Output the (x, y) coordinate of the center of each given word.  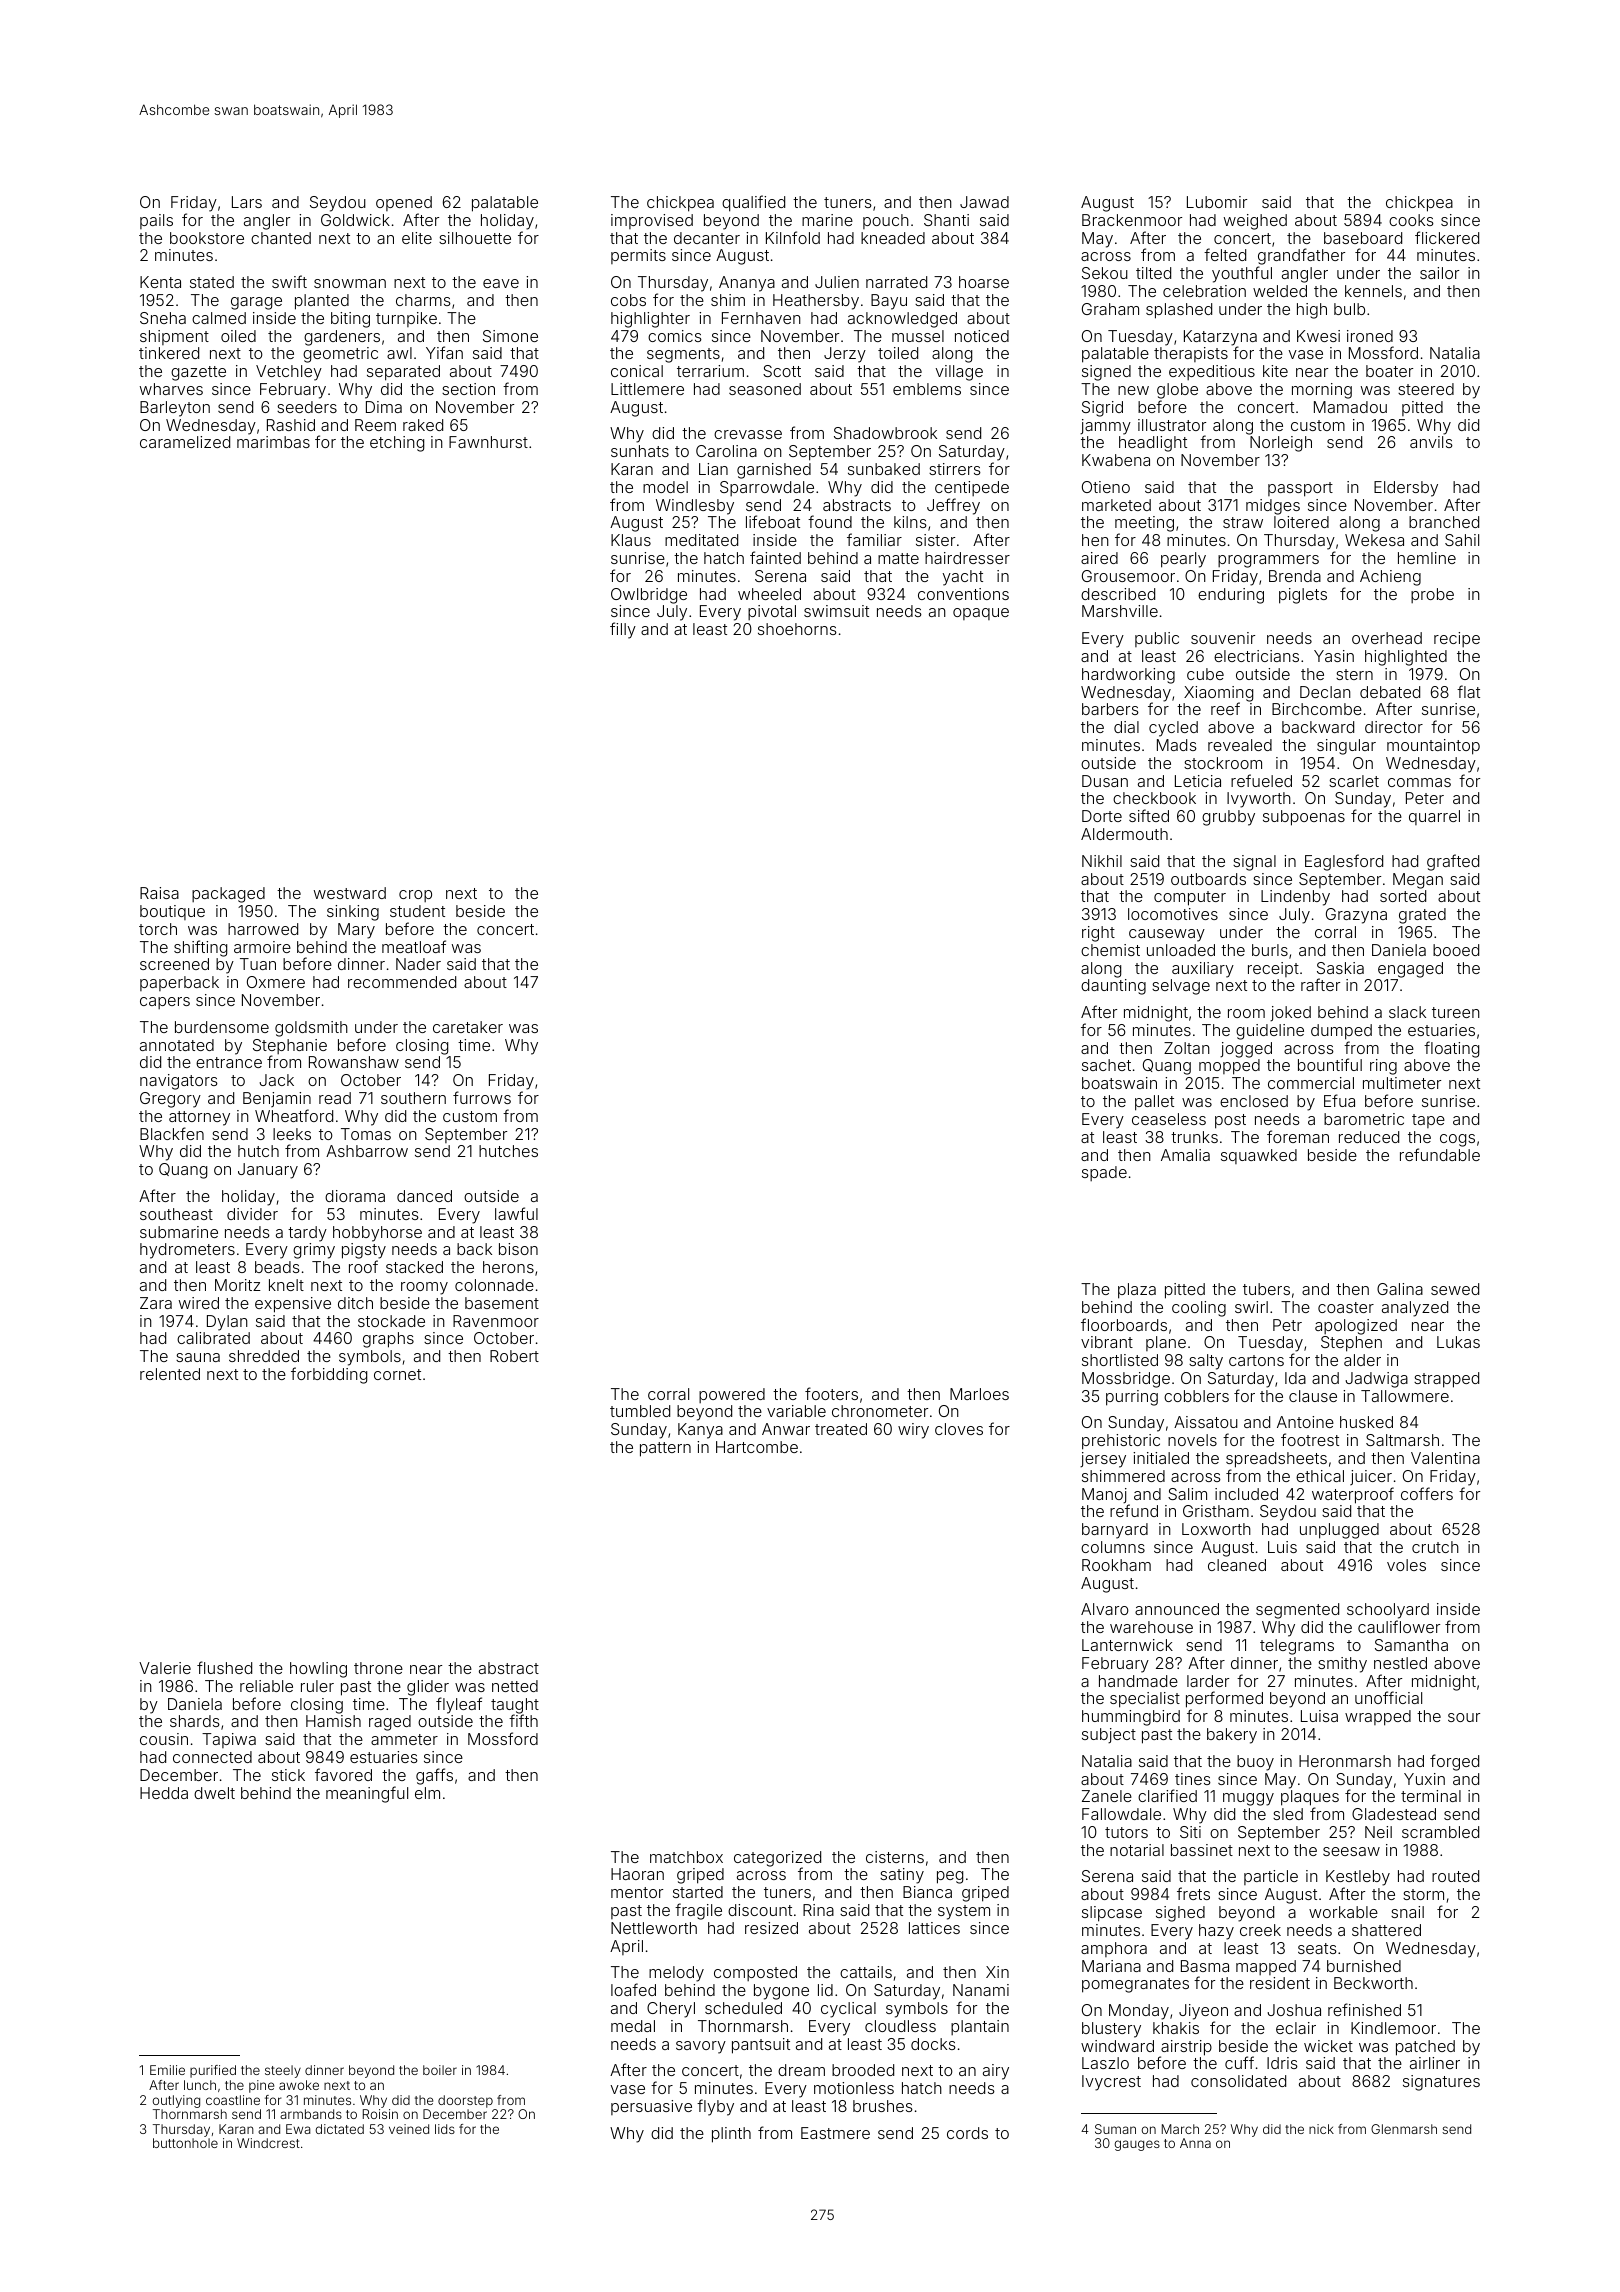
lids (445, 2129)
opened (404, 203)
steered (1426, 389)
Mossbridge (1126, 1380)
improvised (652, 221)
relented (170, 1374)
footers (831, 1393)
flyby (715, 2107)
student (417, 911)
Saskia (1340, 968)
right (1098, 934)
